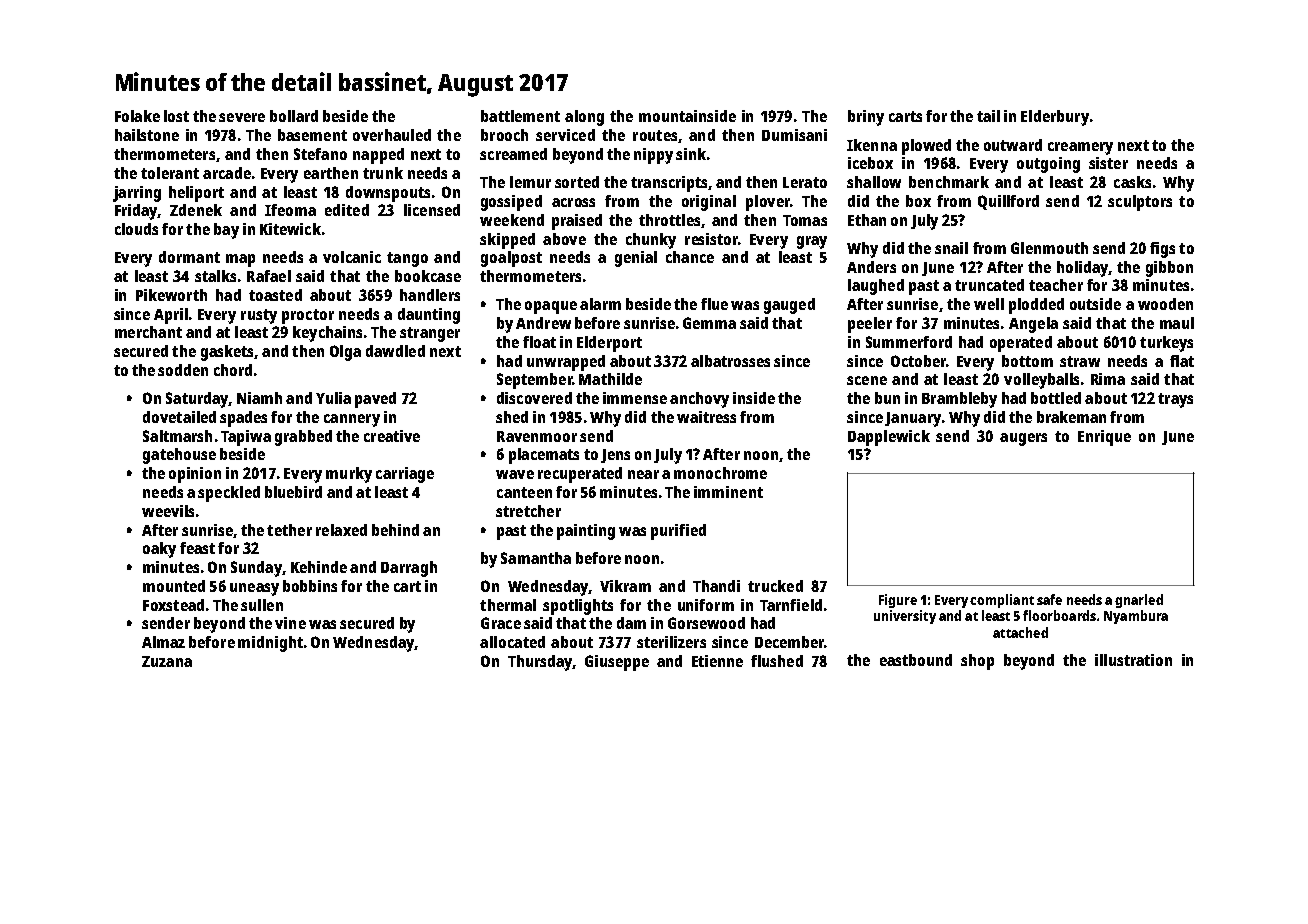 The image size is (1308, 924). What do you see at coordinates (867, 380) in the screenshot?
I see `scene` at bounding box center [867, 380].
